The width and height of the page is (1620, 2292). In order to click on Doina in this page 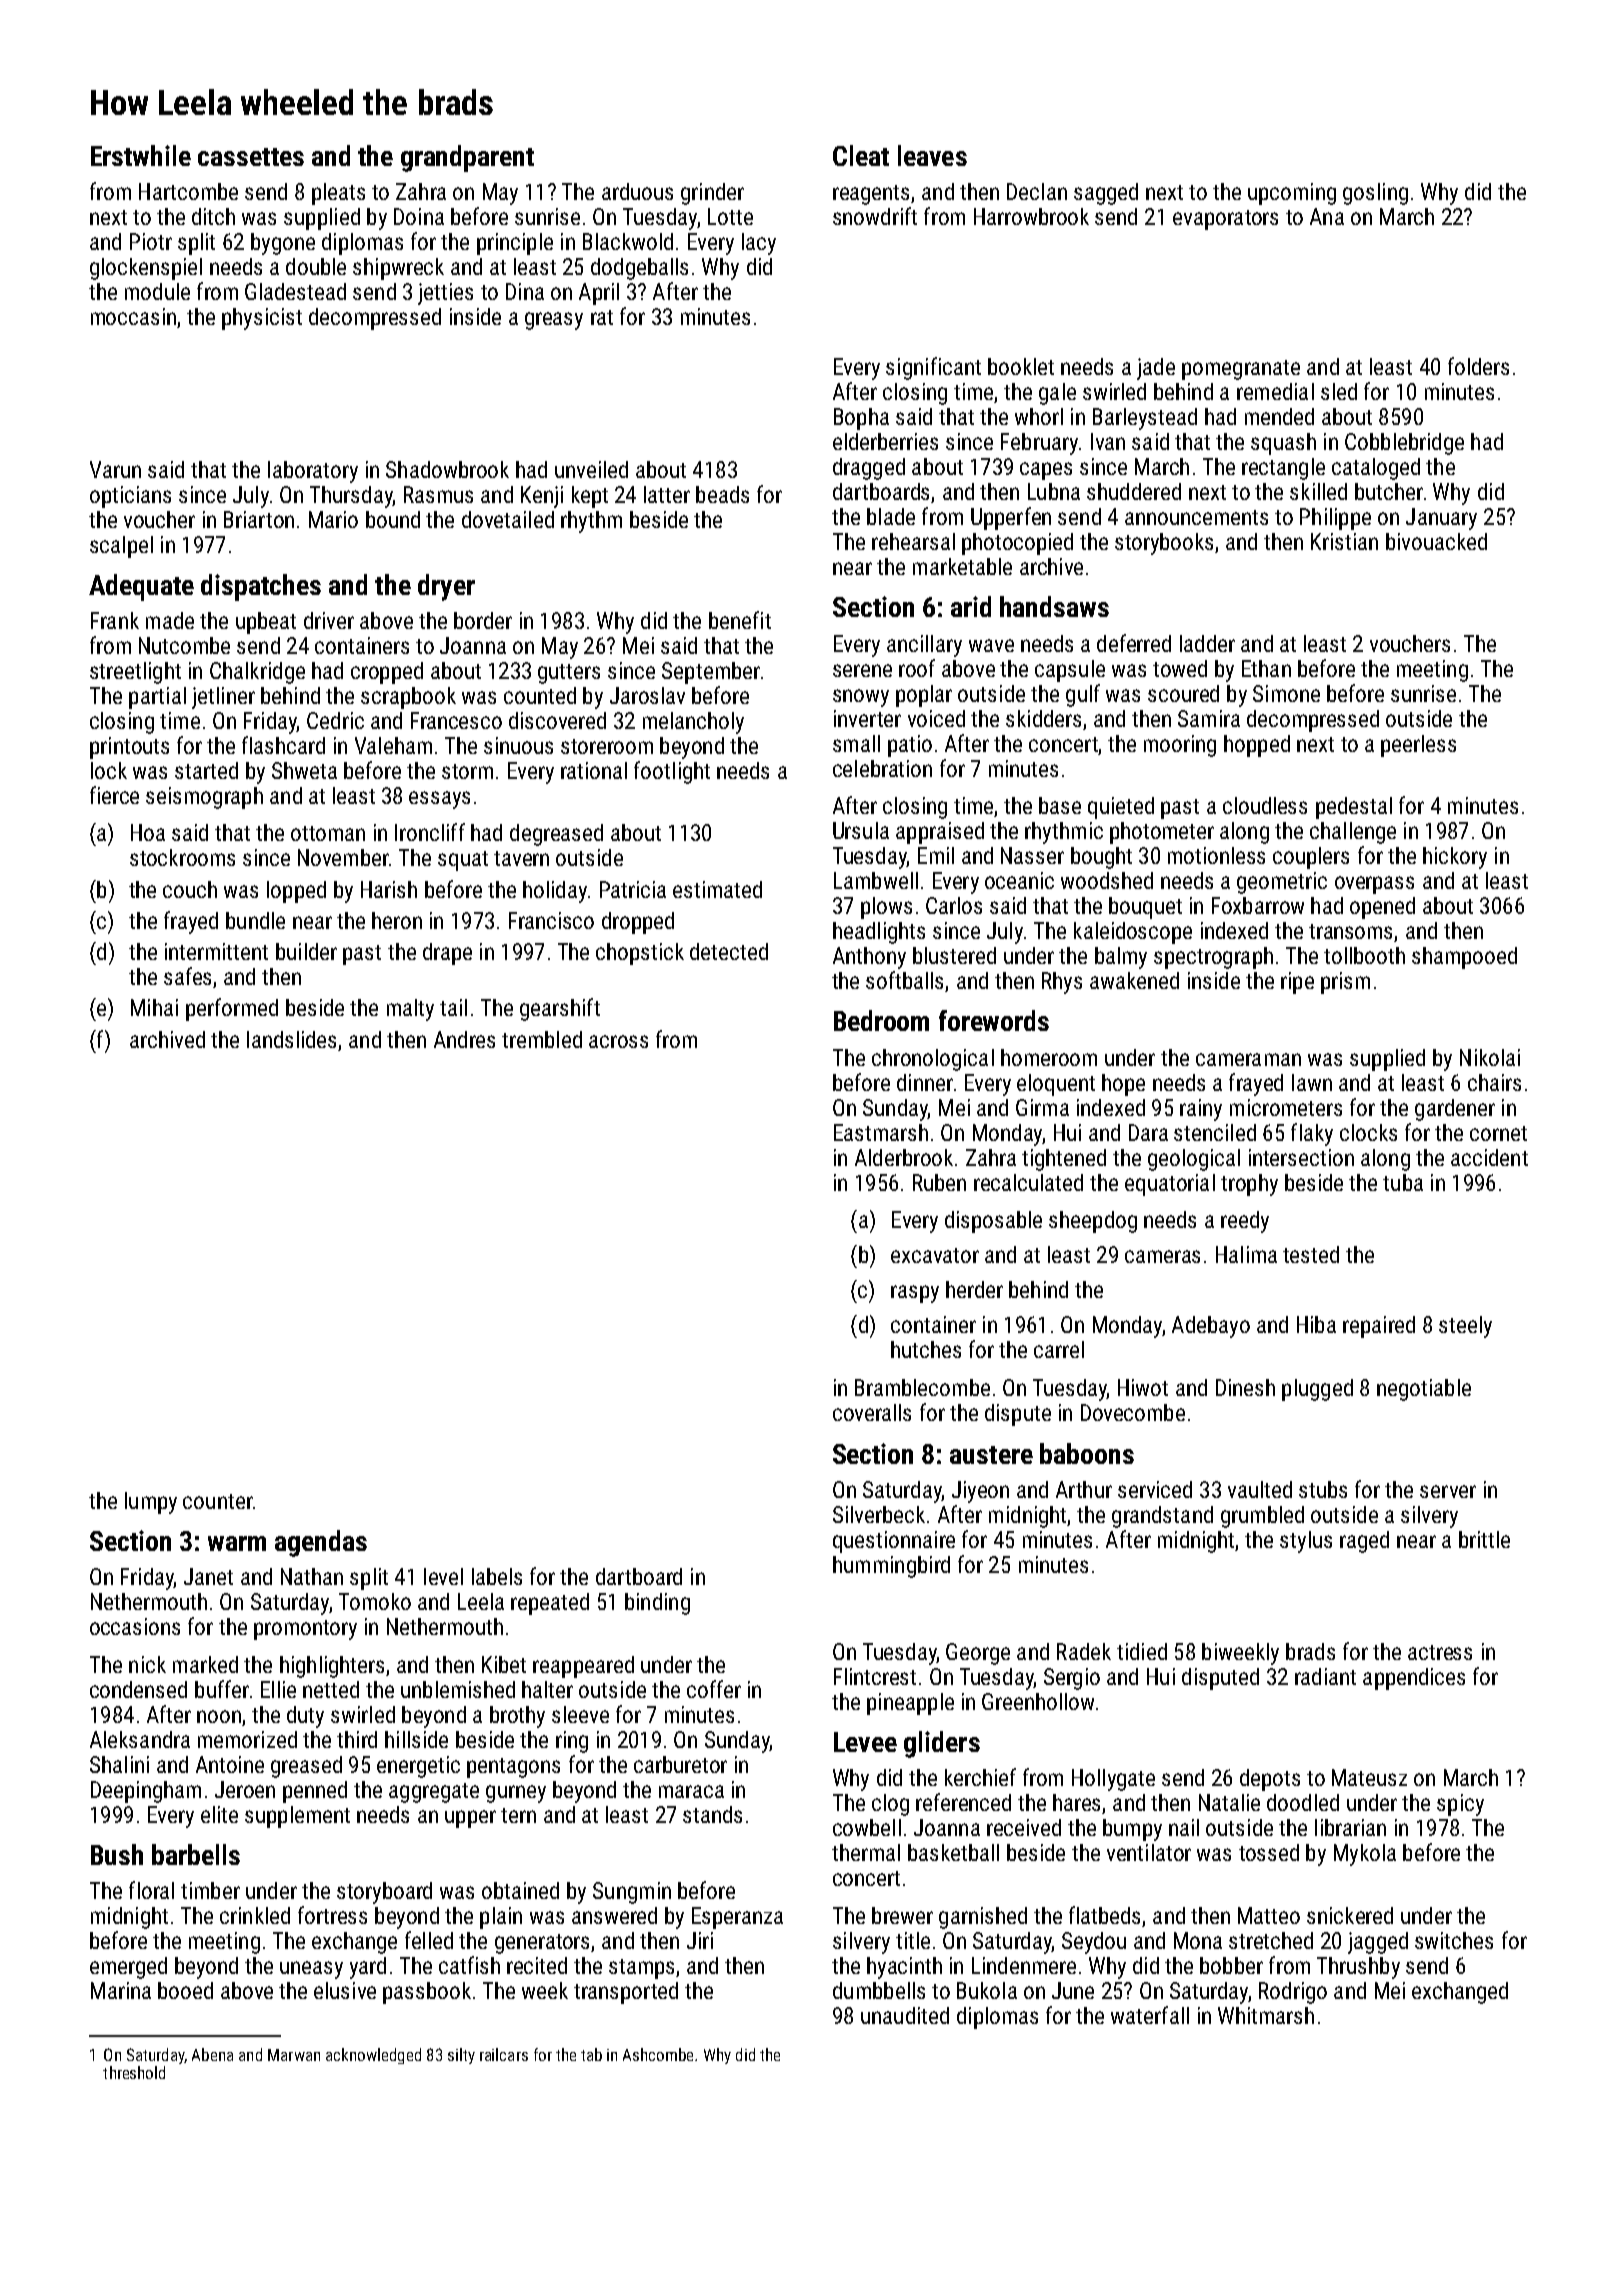, I will do `click(419, 216)`.
